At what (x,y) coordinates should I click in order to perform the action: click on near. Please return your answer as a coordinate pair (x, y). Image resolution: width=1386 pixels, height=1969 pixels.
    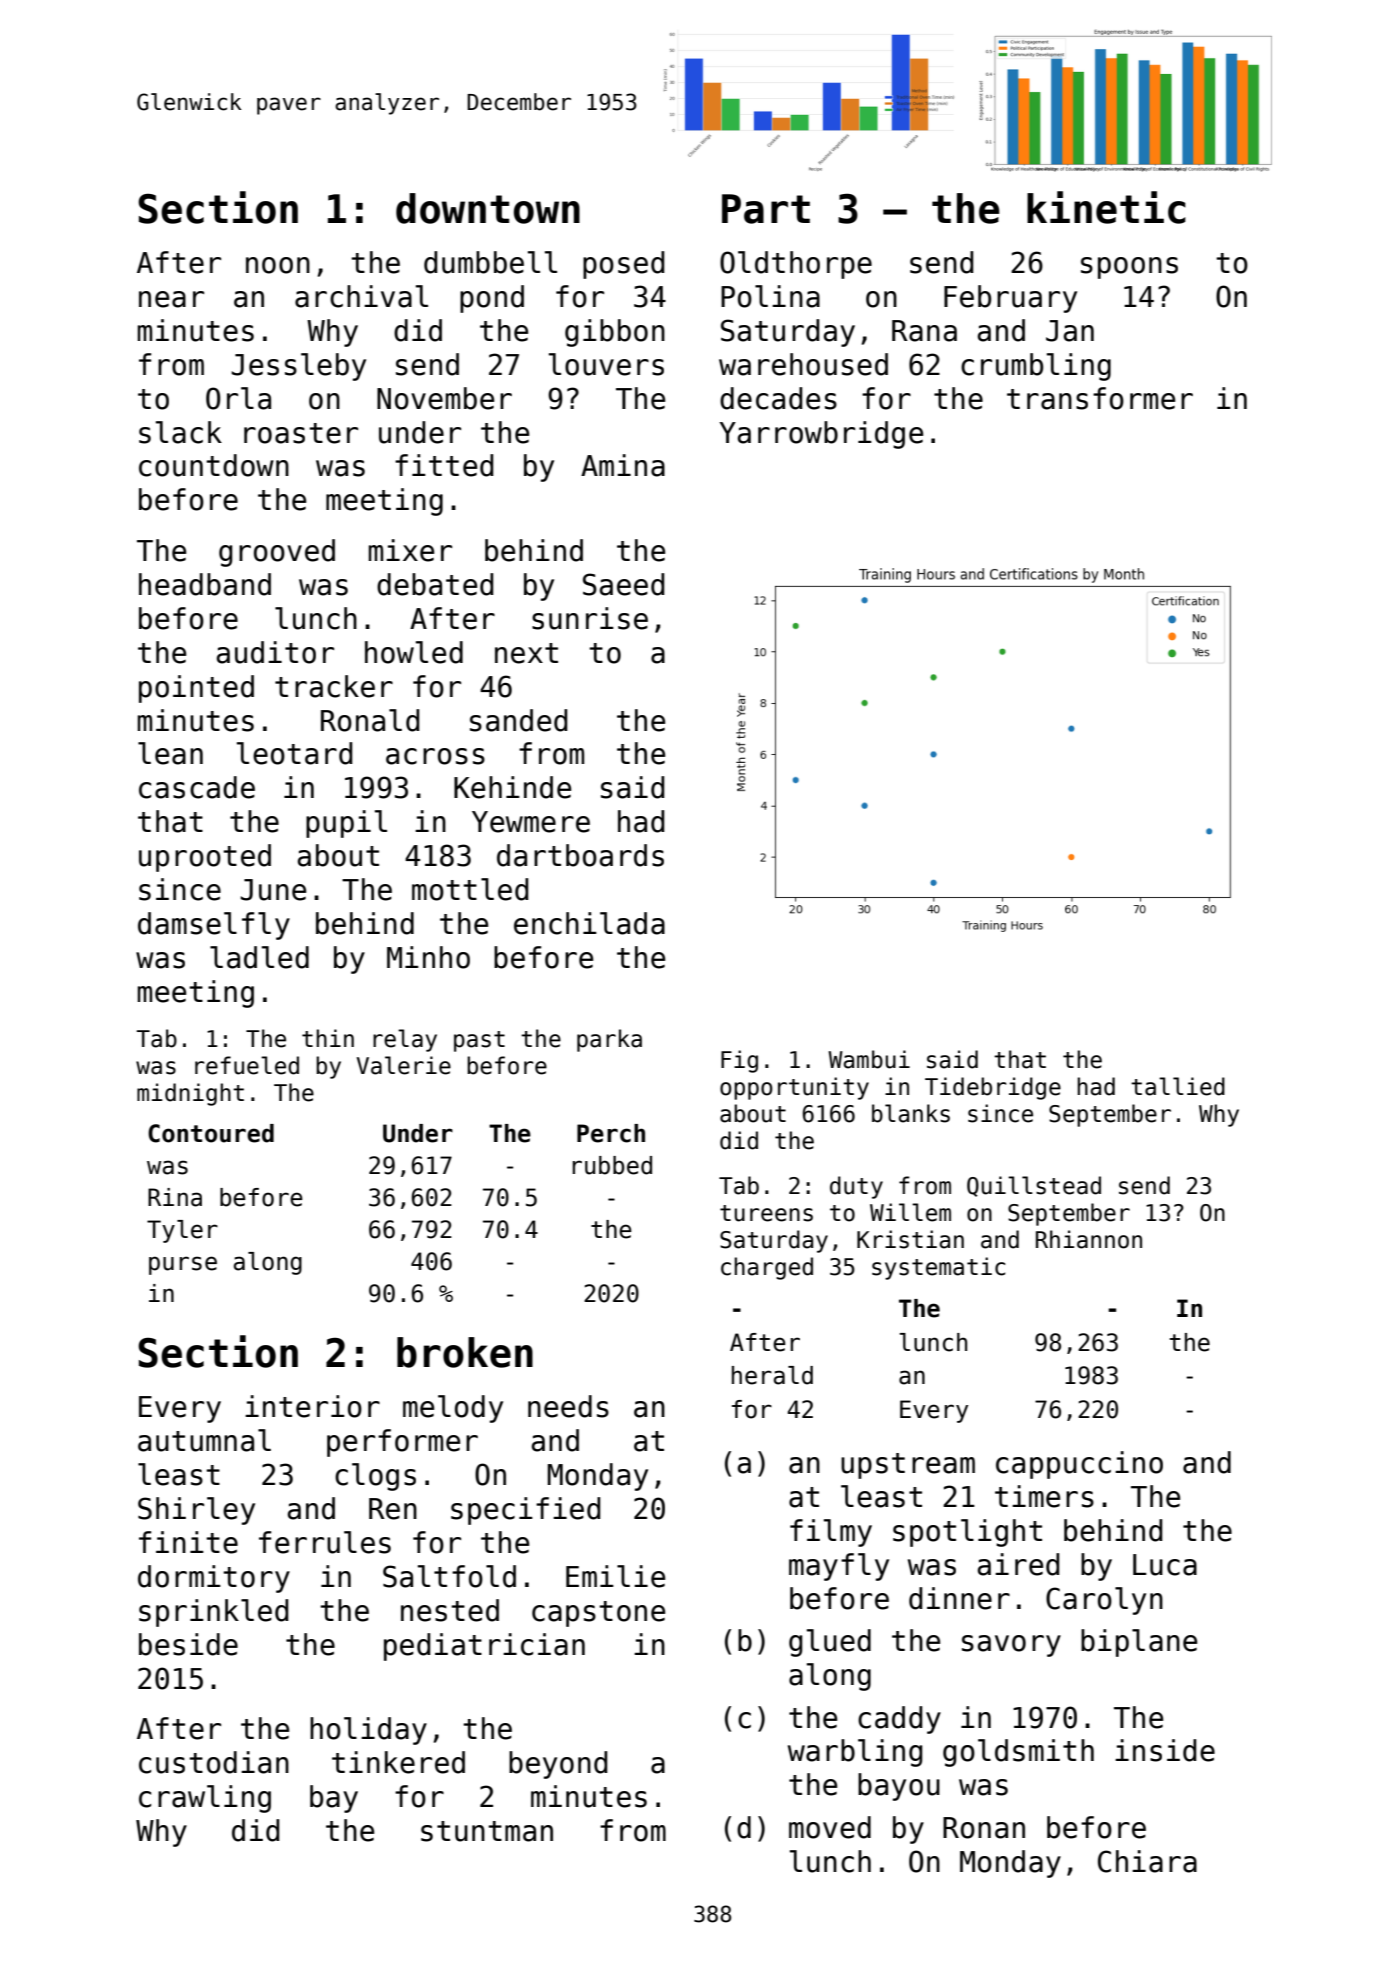
    Looking at the image, I should click on (171, 299).
